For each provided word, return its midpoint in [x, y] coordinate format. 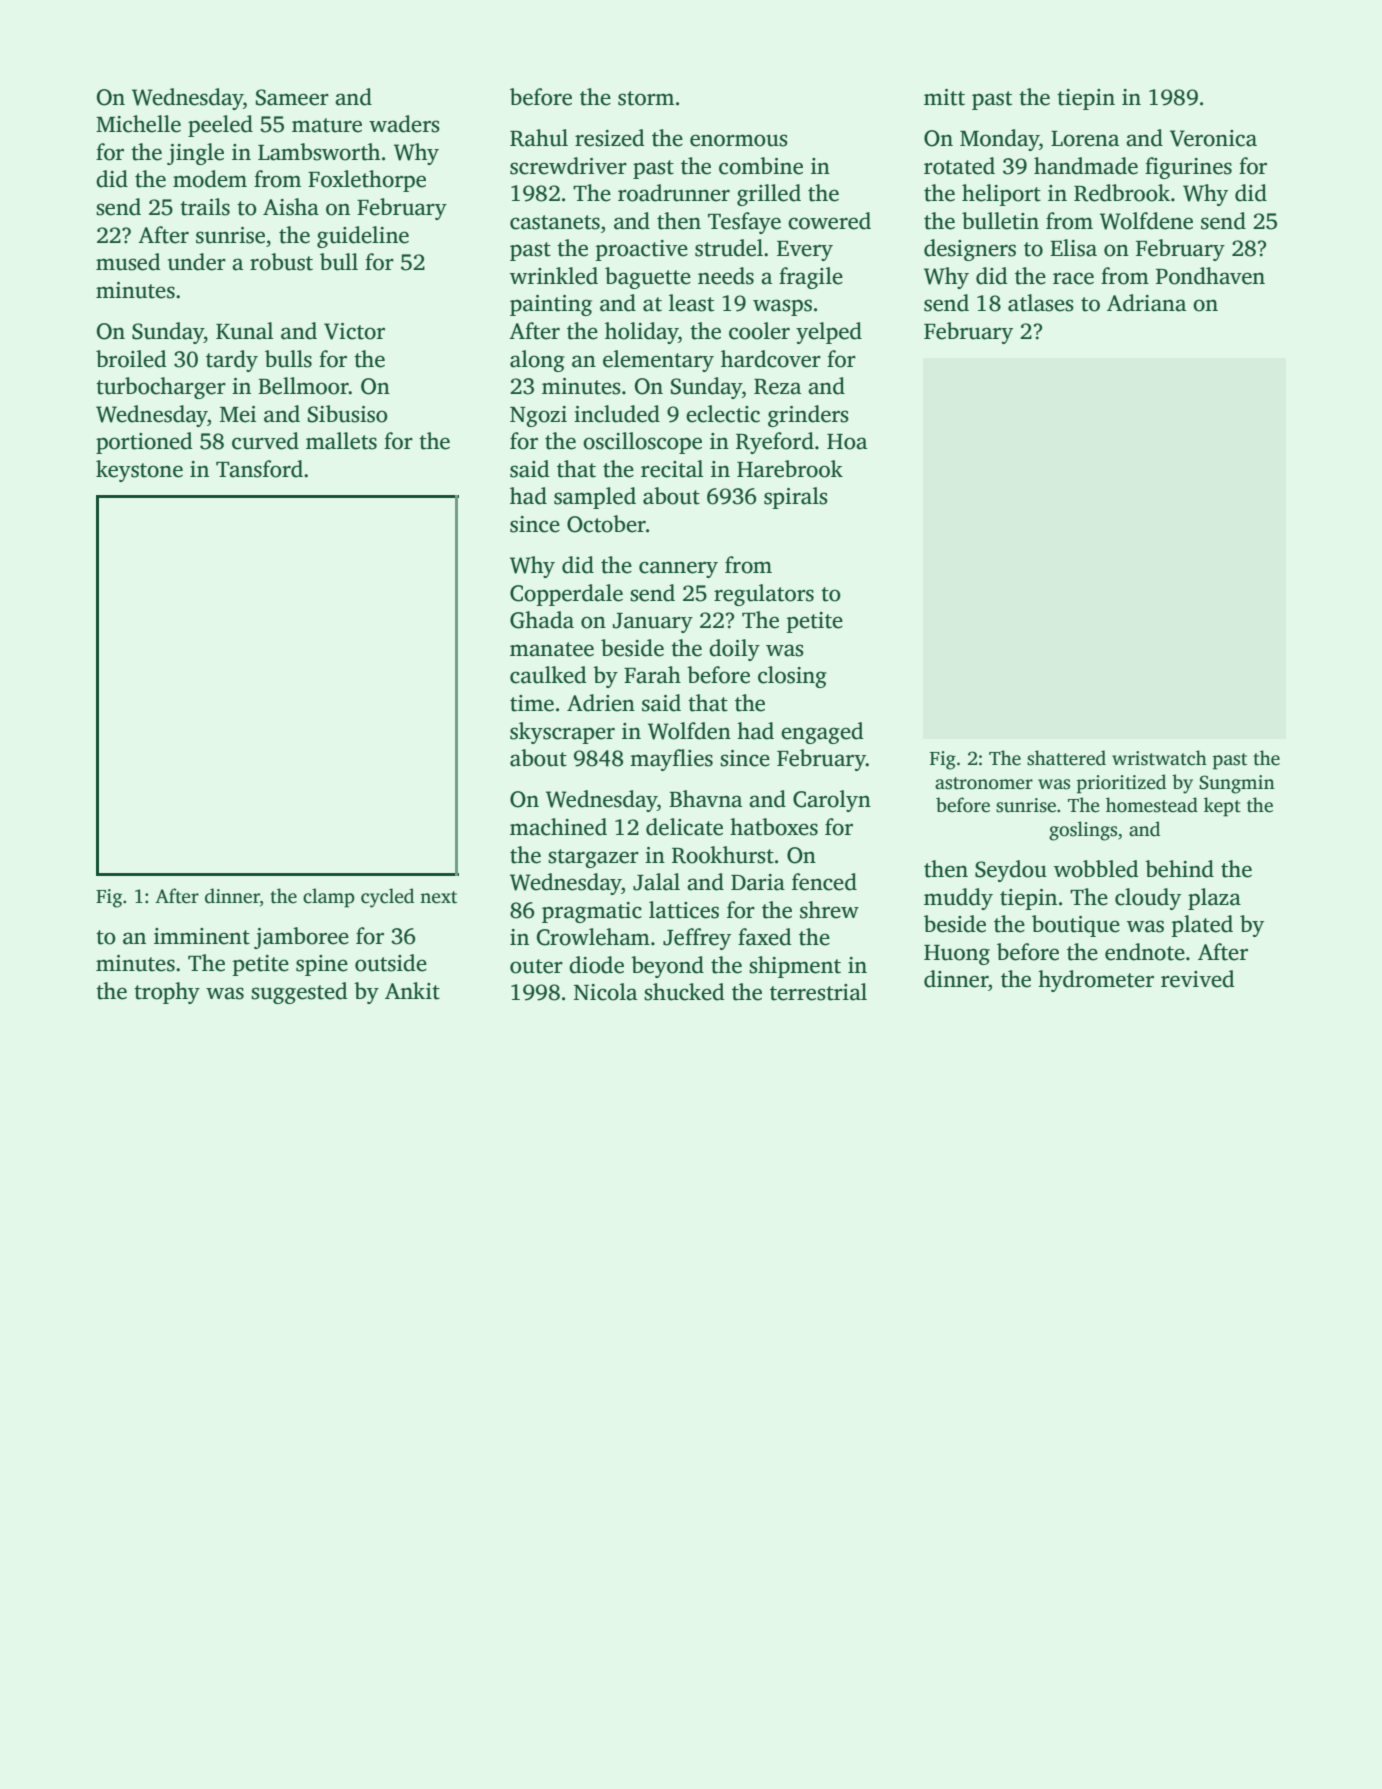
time [532, 703]
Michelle [138, 124]
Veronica [1213, 138]
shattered [1066, 758]
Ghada [542, 620]
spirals [796, 498]
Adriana [1146, 303]
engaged [822, 733]
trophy [167, 993]
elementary [658, 361]
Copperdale [566, 595]
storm [646, 98]
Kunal [244, 331]
